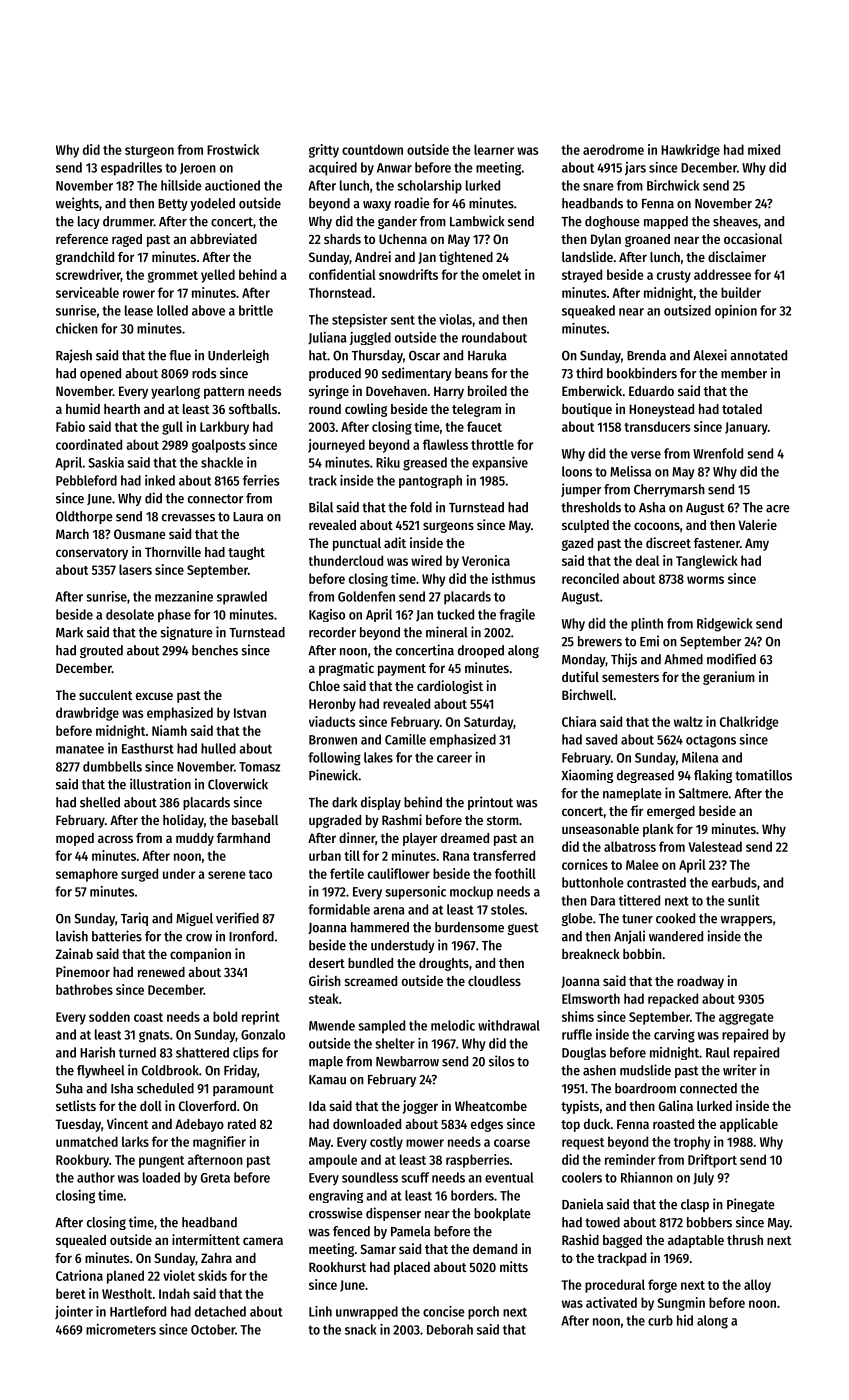 This image has height=1400, width=849. What do you see at coordinates (121, 1329) in the image?
I see `micrometers` at bounding box center [121, 1329].
